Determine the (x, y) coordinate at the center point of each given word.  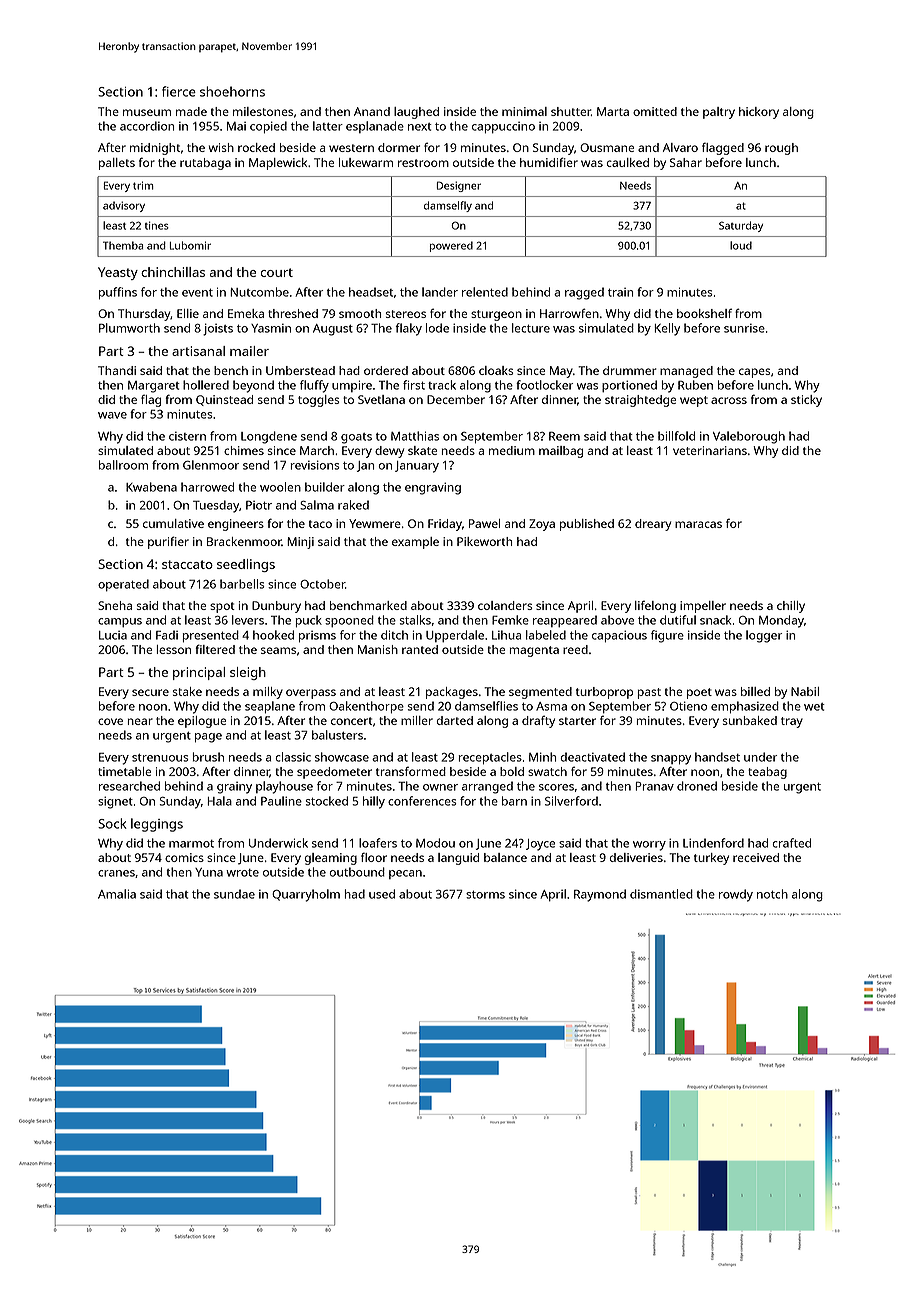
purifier (168, 542)
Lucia (113, 635)
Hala (219, 801)
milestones (263, 111)
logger (764, 636)
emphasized (745, 707)
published (587, 525)
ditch (394, 635)
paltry (719, 113)
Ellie (188, 313)
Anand (372, 111)
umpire (352, 386)
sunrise (744, 328)
